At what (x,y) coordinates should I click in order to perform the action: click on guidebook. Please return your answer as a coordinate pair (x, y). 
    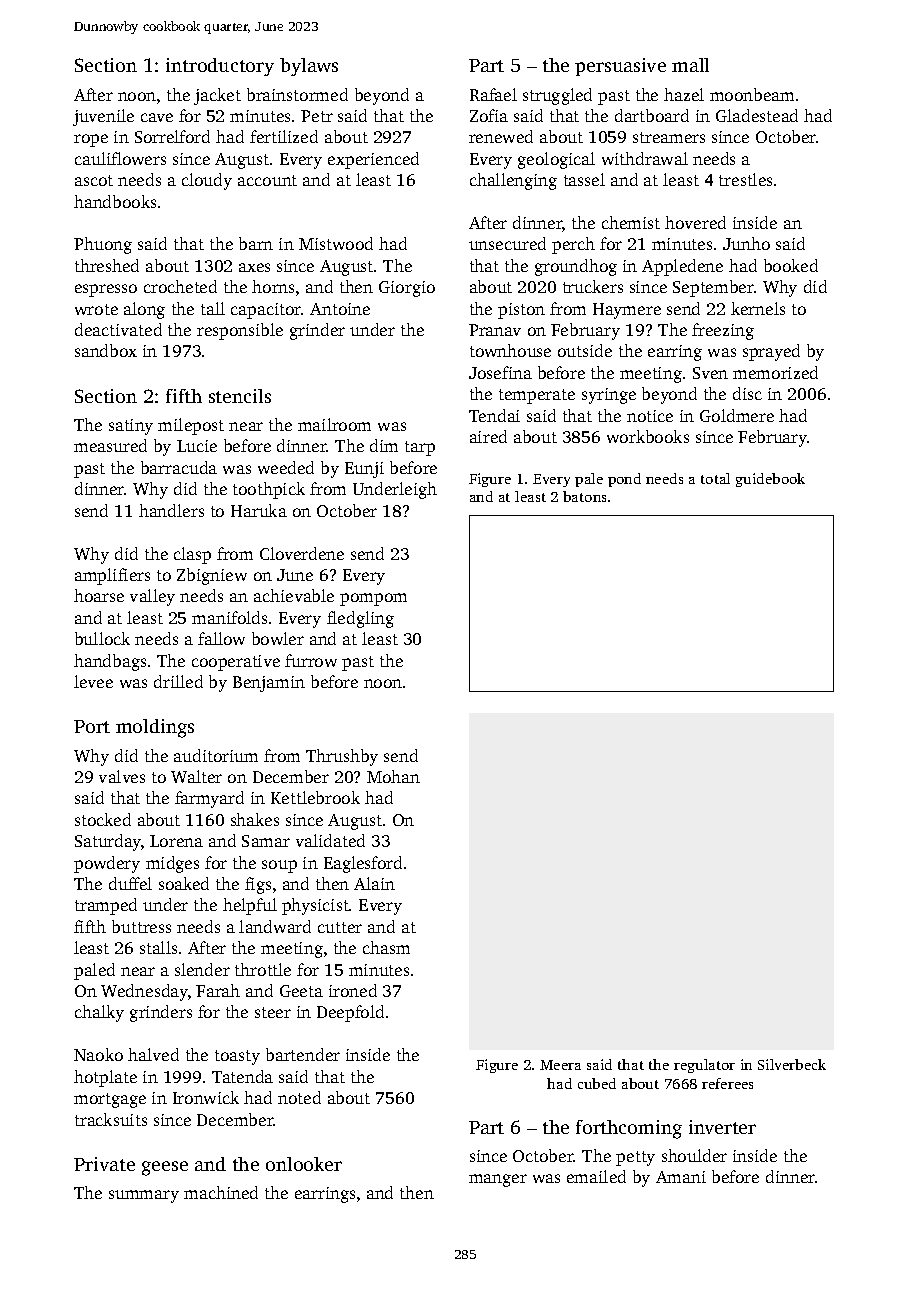
    Looking at the image, I should click on (770, 480).
